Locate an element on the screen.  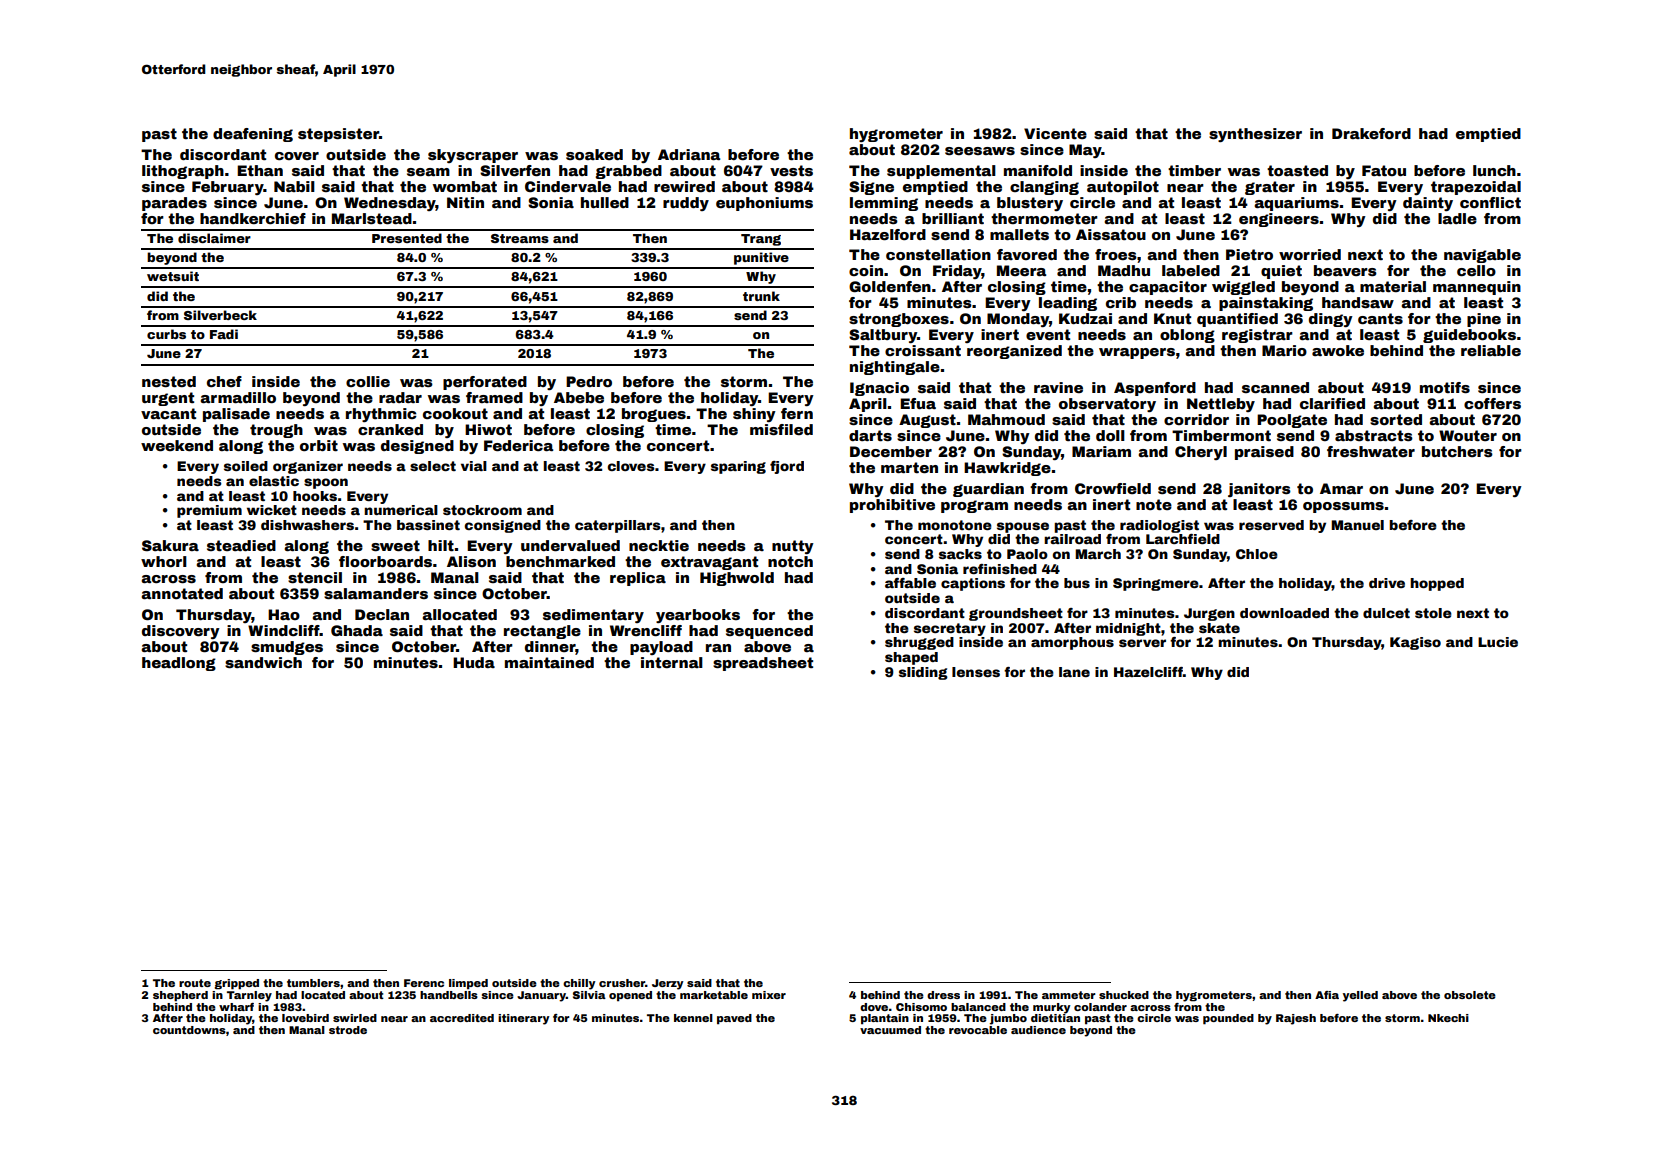
necktie is located at coordinates (659, 545).
